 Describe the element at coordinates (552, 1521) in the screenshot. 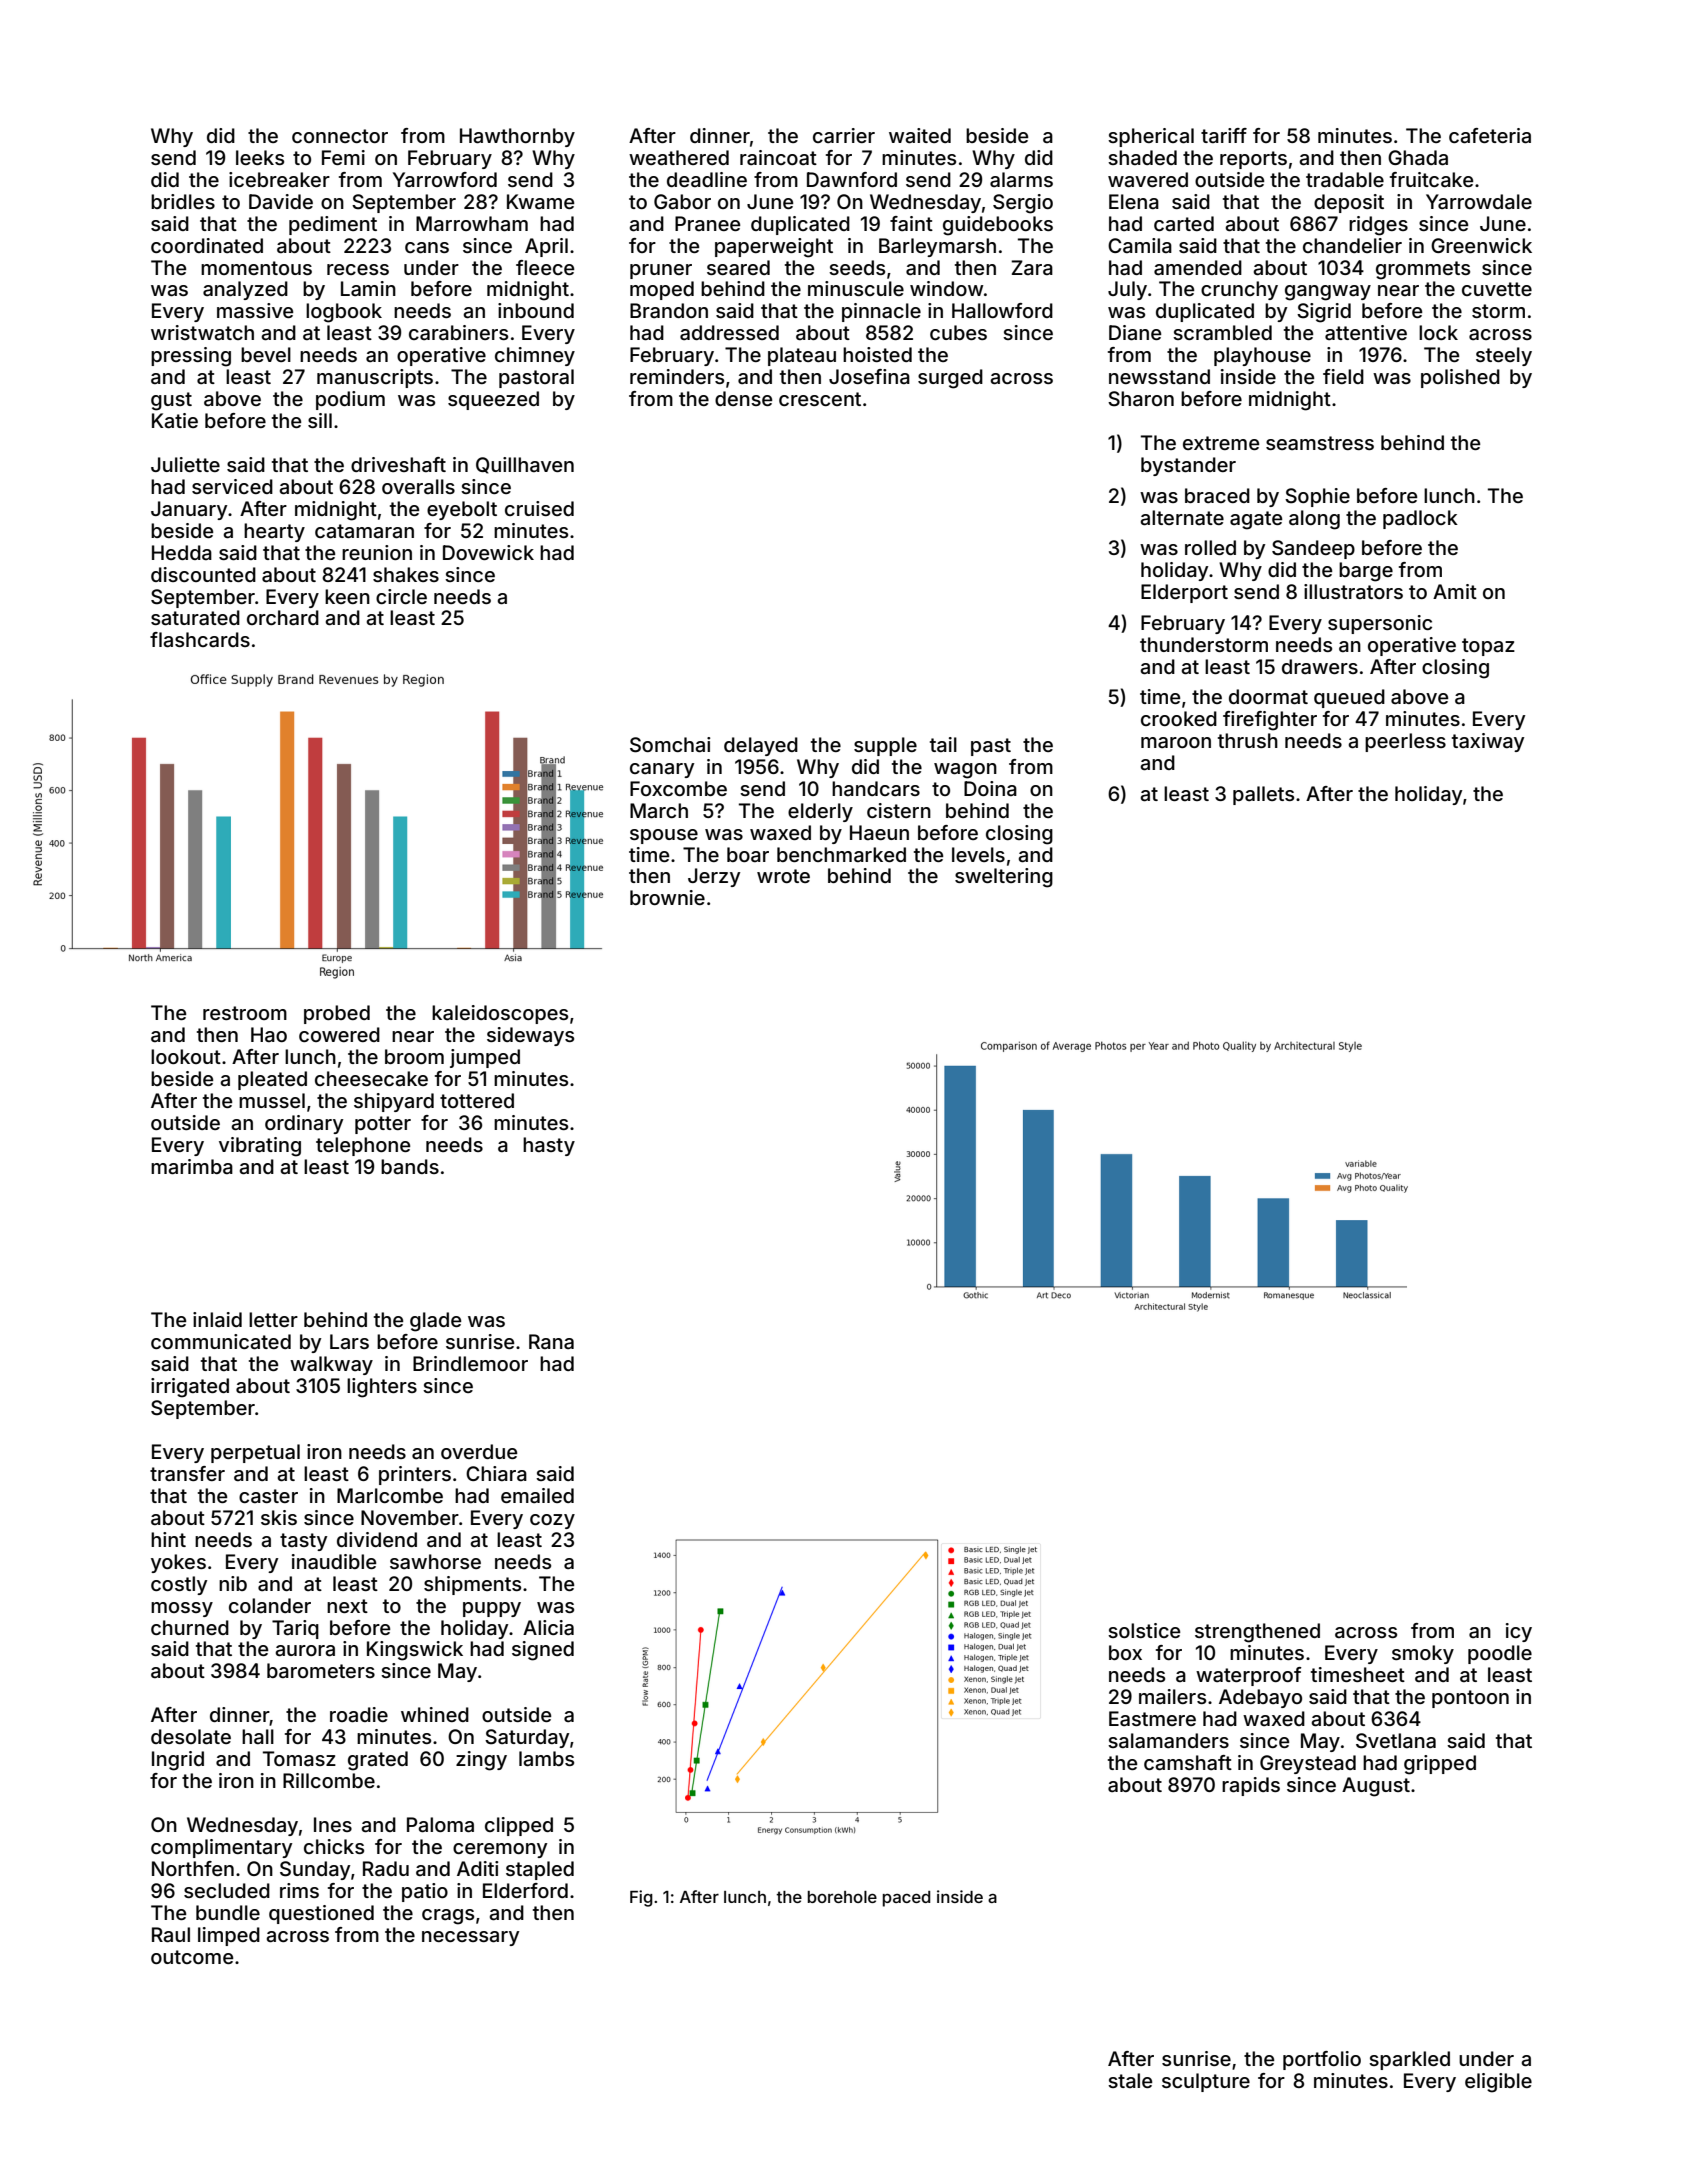

I see `cozy` at that location.
